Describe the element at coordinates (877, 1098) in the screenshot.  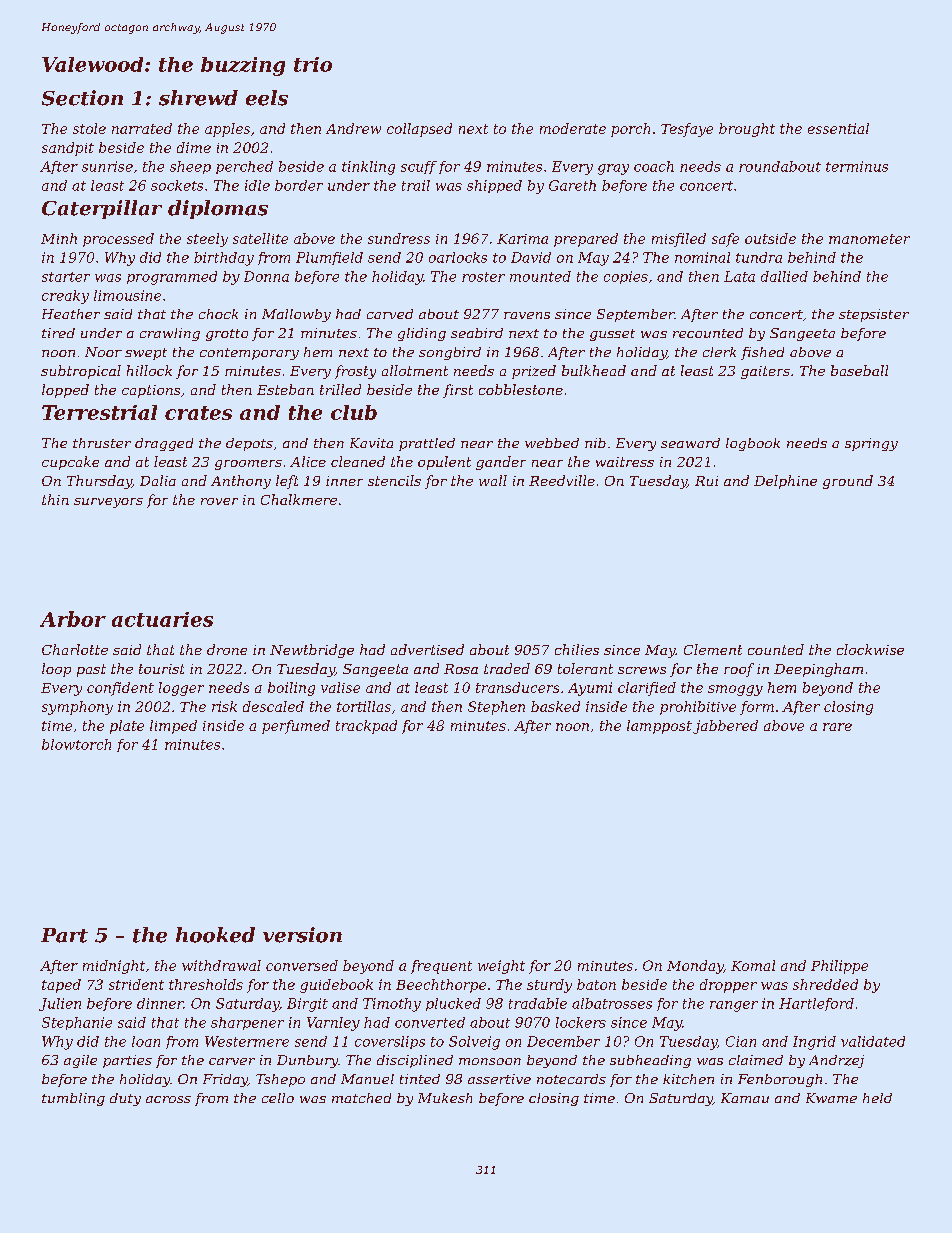
I see `held` at that location.
